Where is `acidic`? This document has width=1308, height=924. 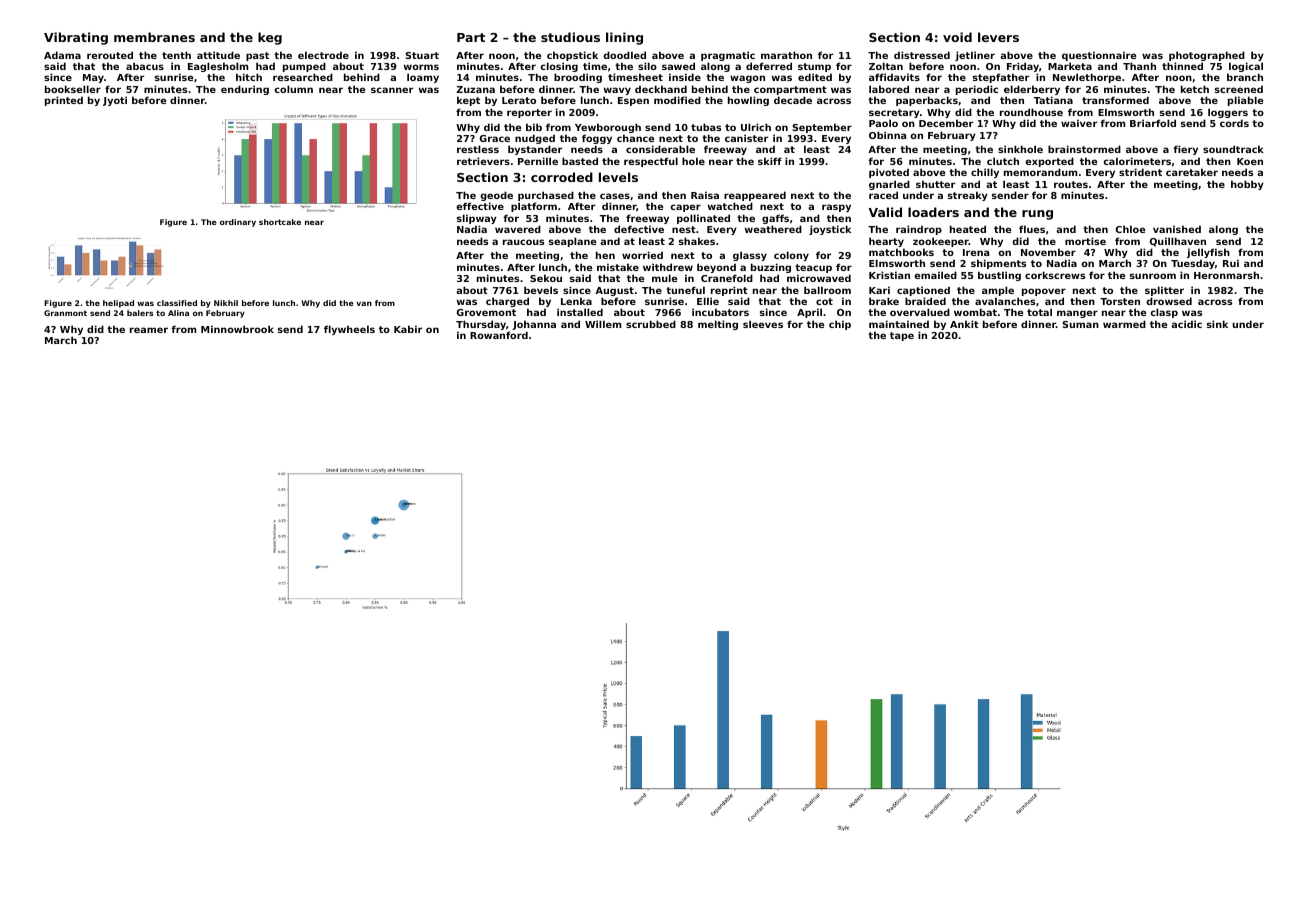
acidic is located at coordinates (1186, 324).
